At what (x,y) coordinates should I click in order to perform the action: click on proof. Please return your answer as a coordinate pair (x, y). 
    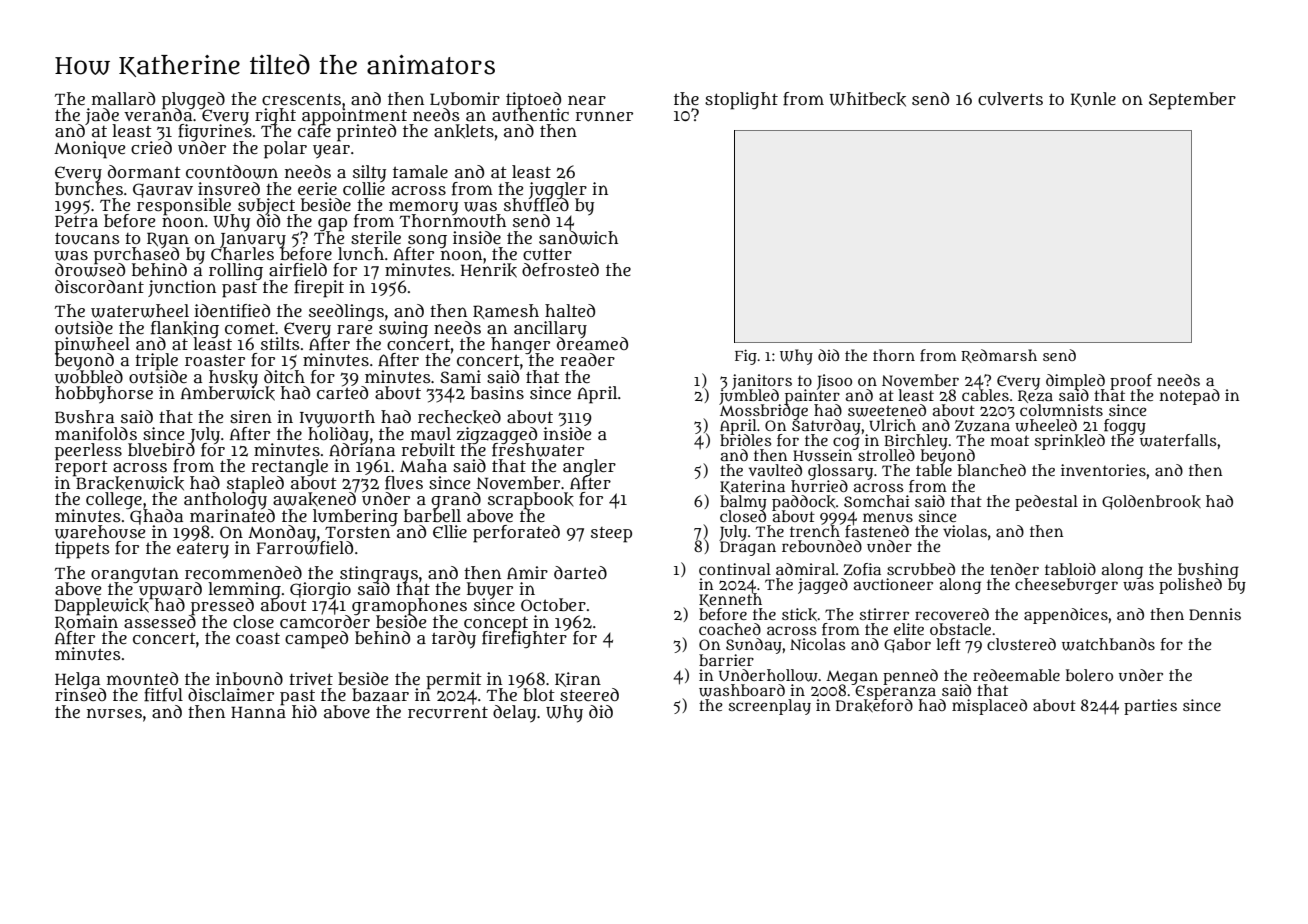
    Looking at the image, I should click on (1131, 382).
